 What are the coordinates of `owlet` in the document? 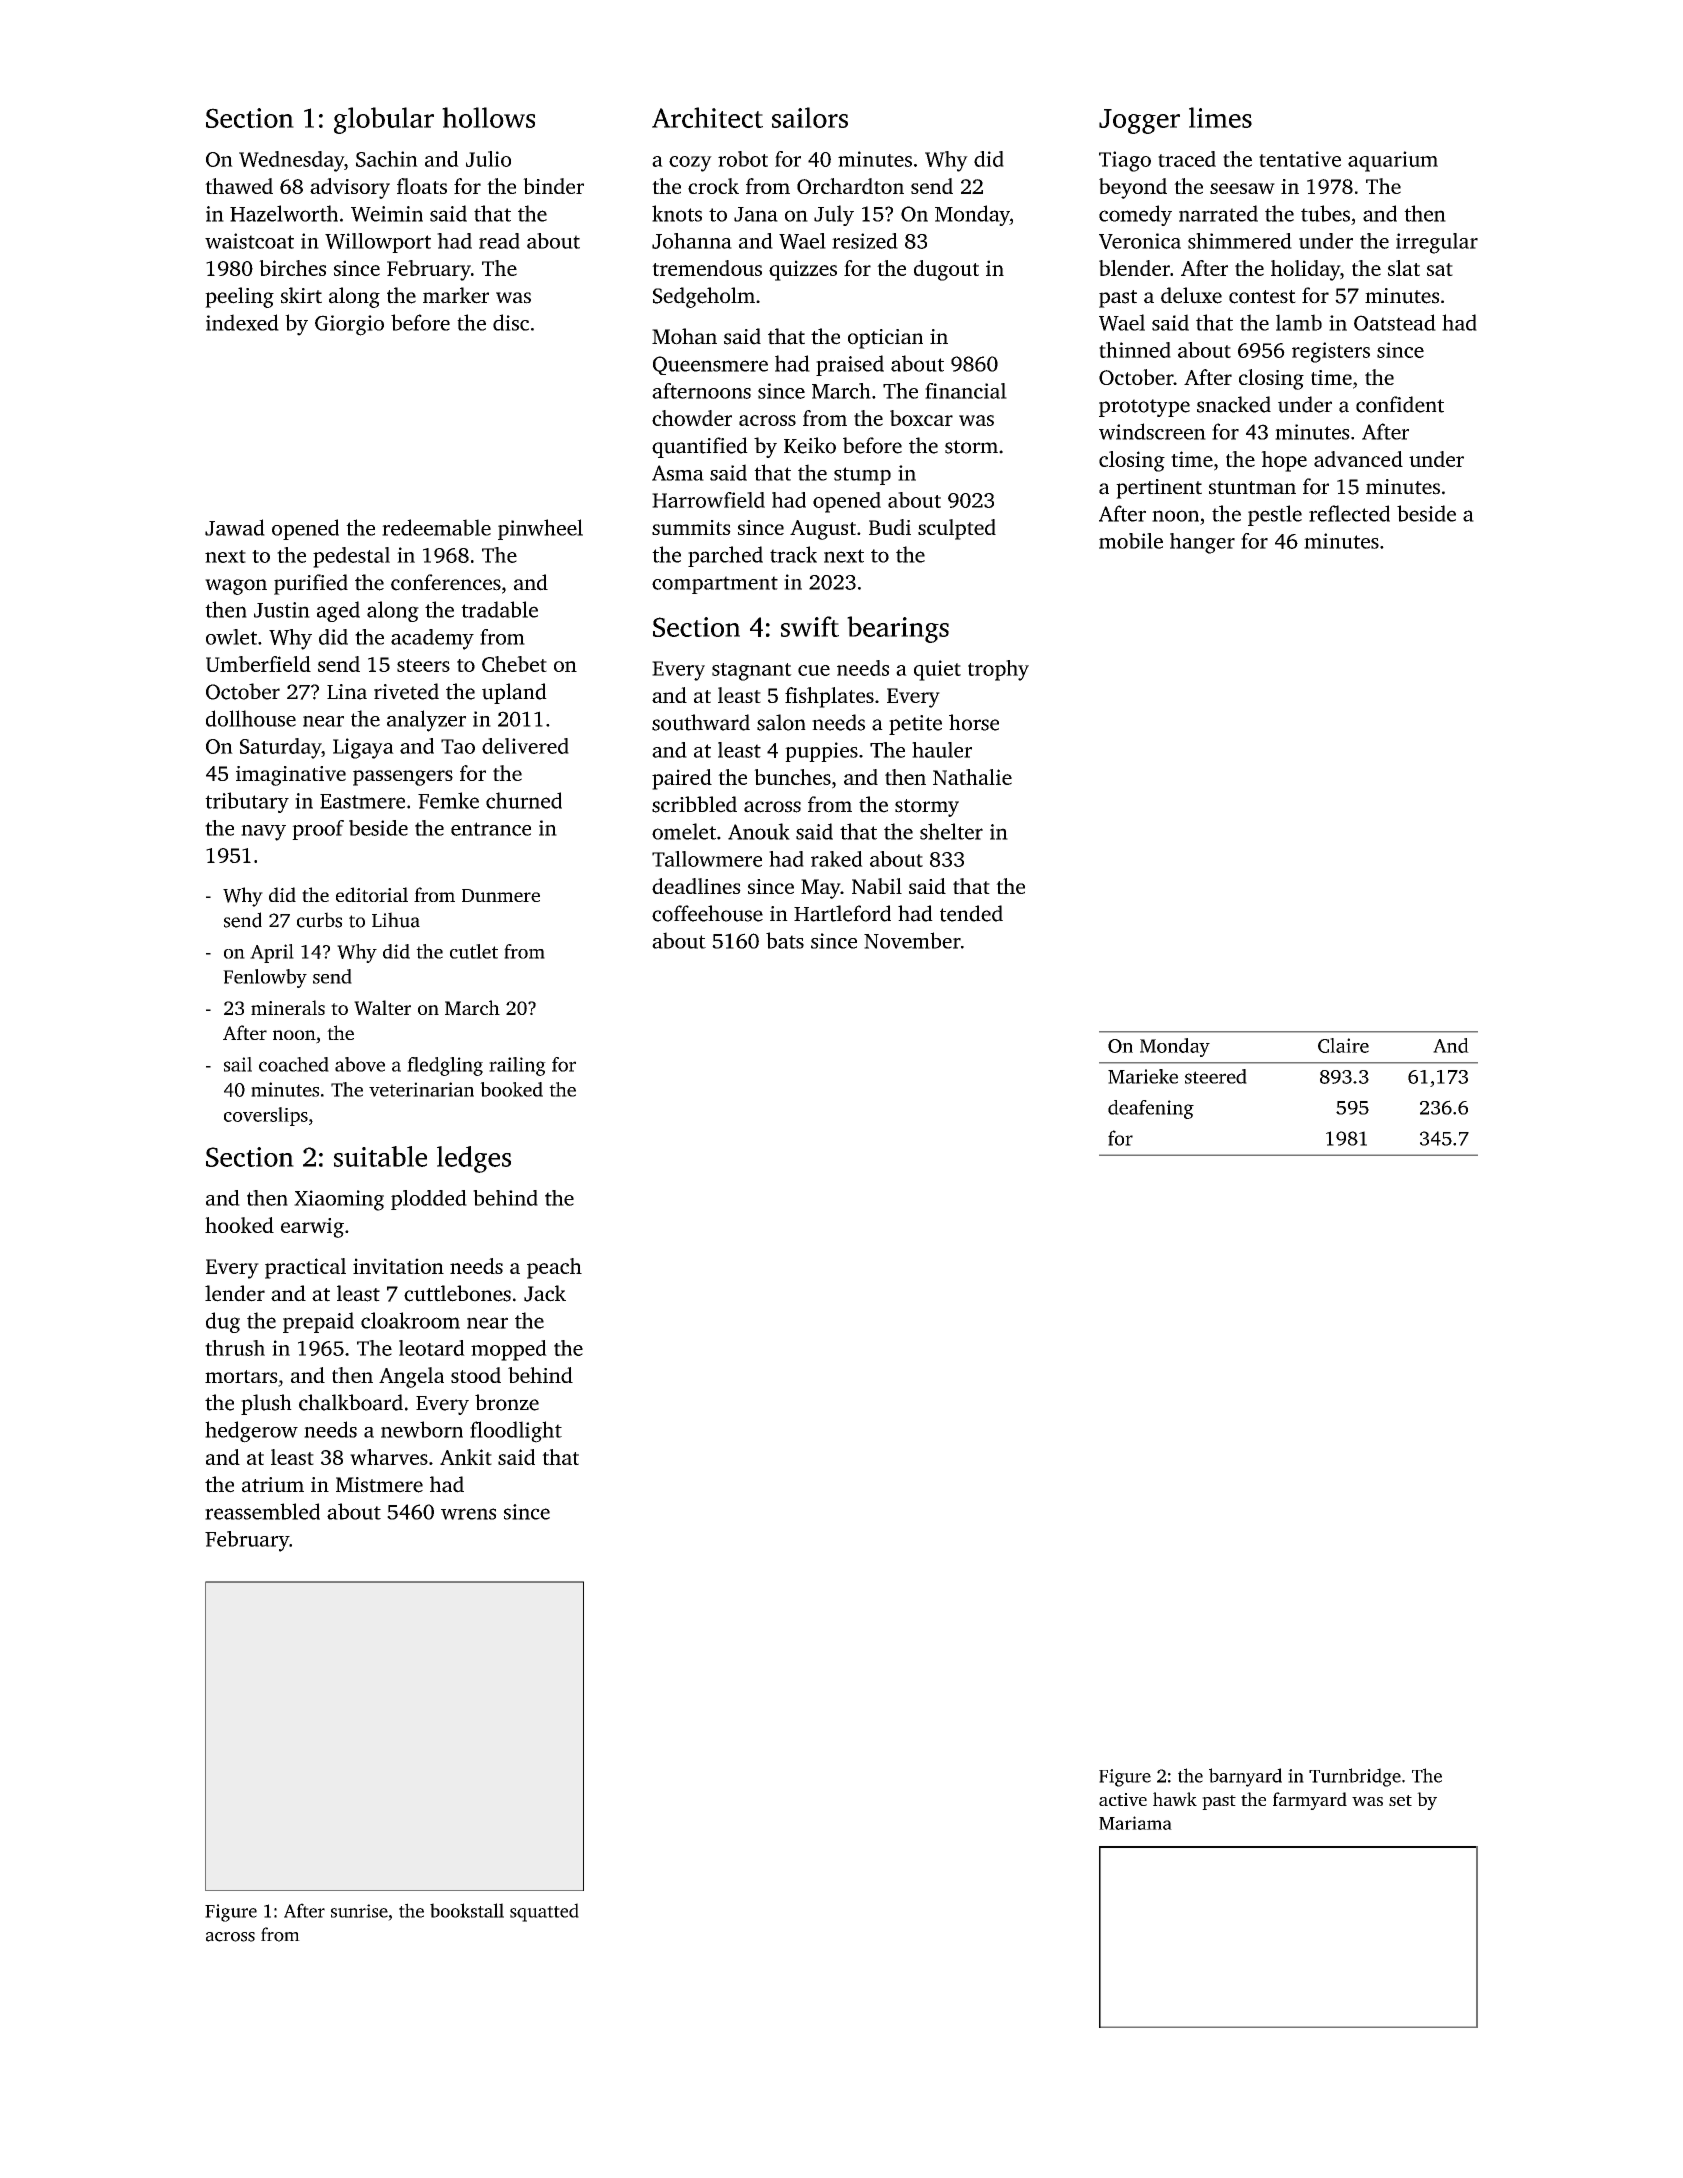 It's located at (231, 637).
